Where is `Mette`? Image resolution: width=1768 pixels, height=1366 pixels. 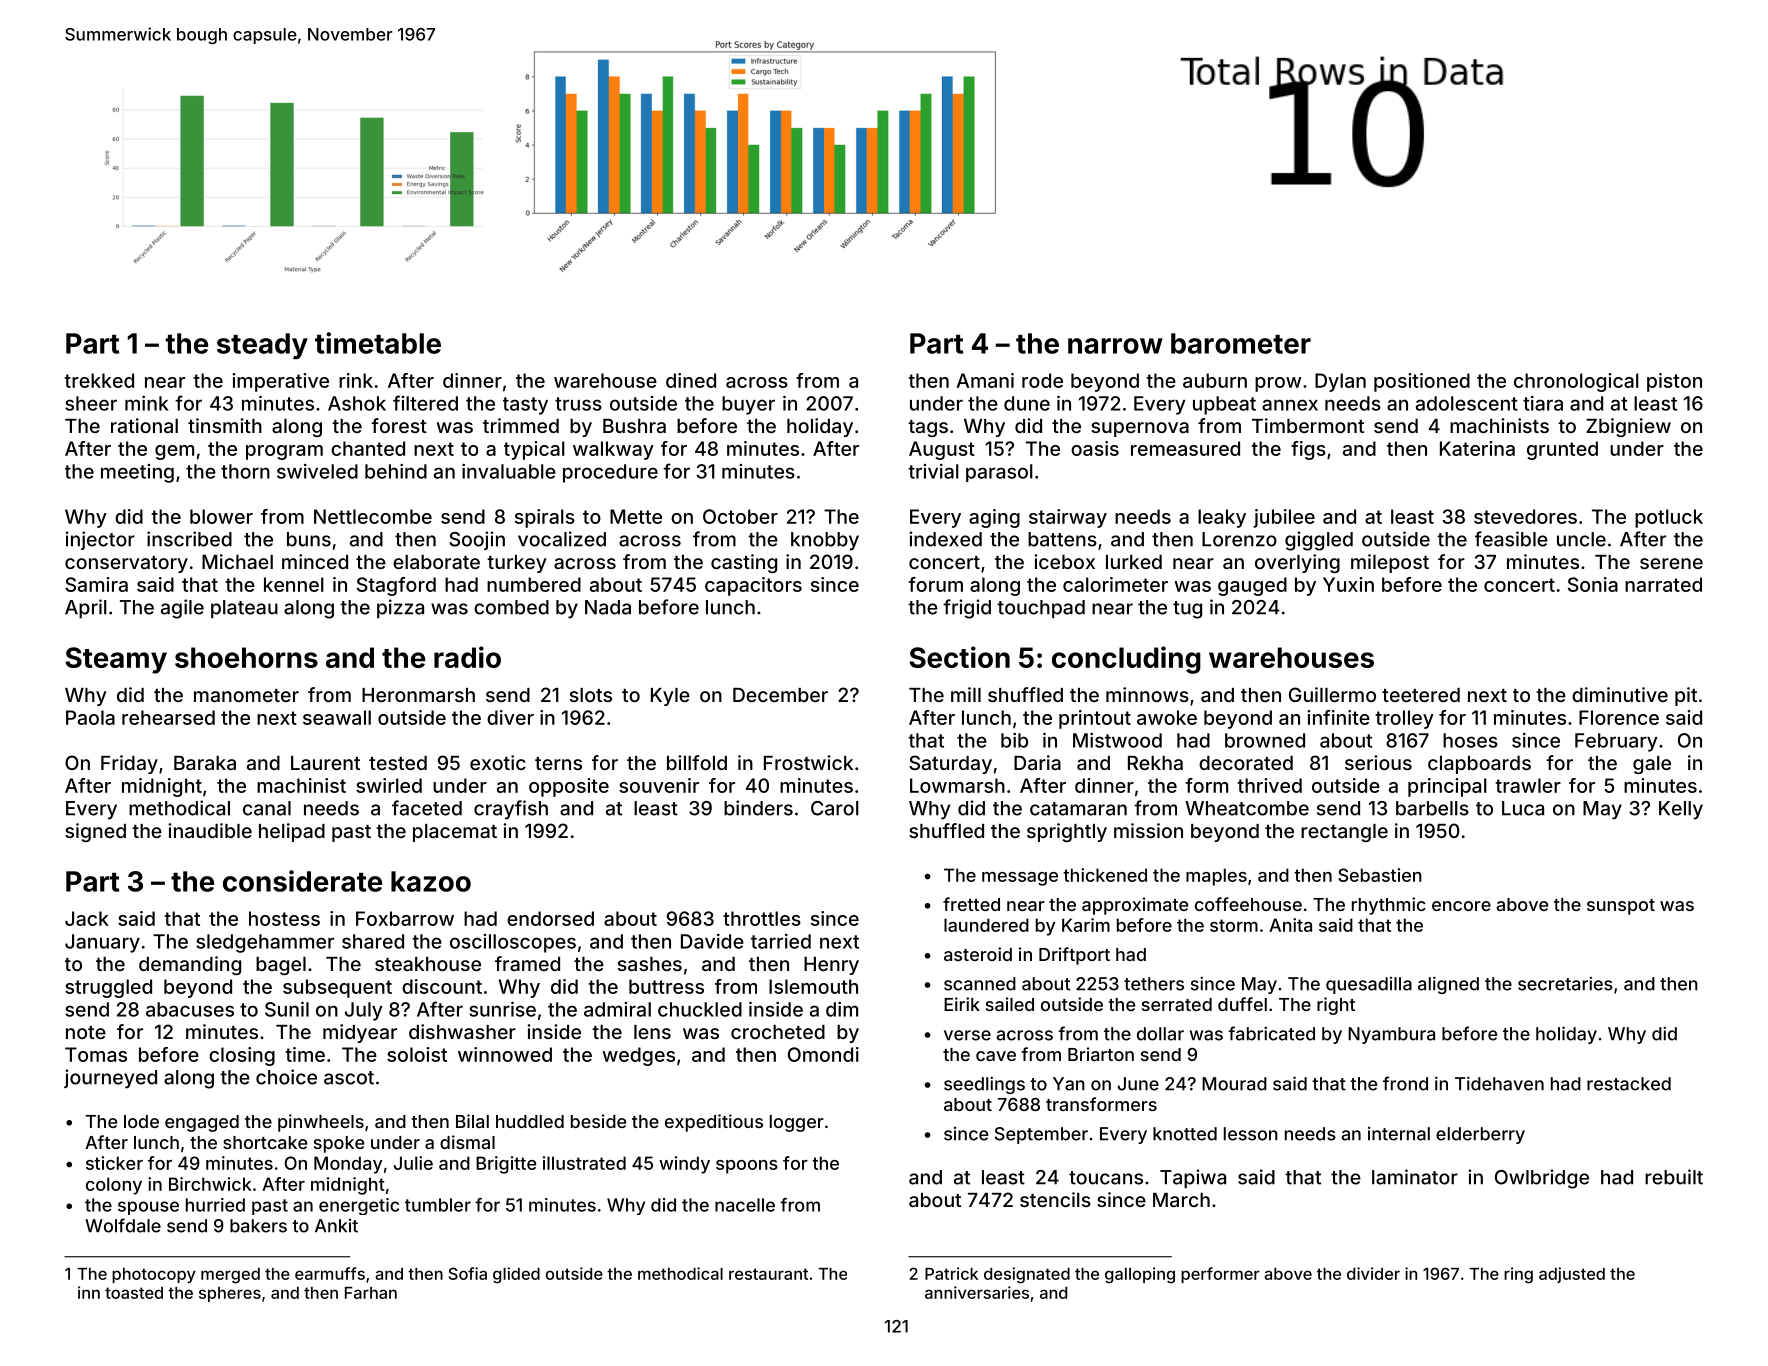
Mette is located at coordinates (636, 516).
